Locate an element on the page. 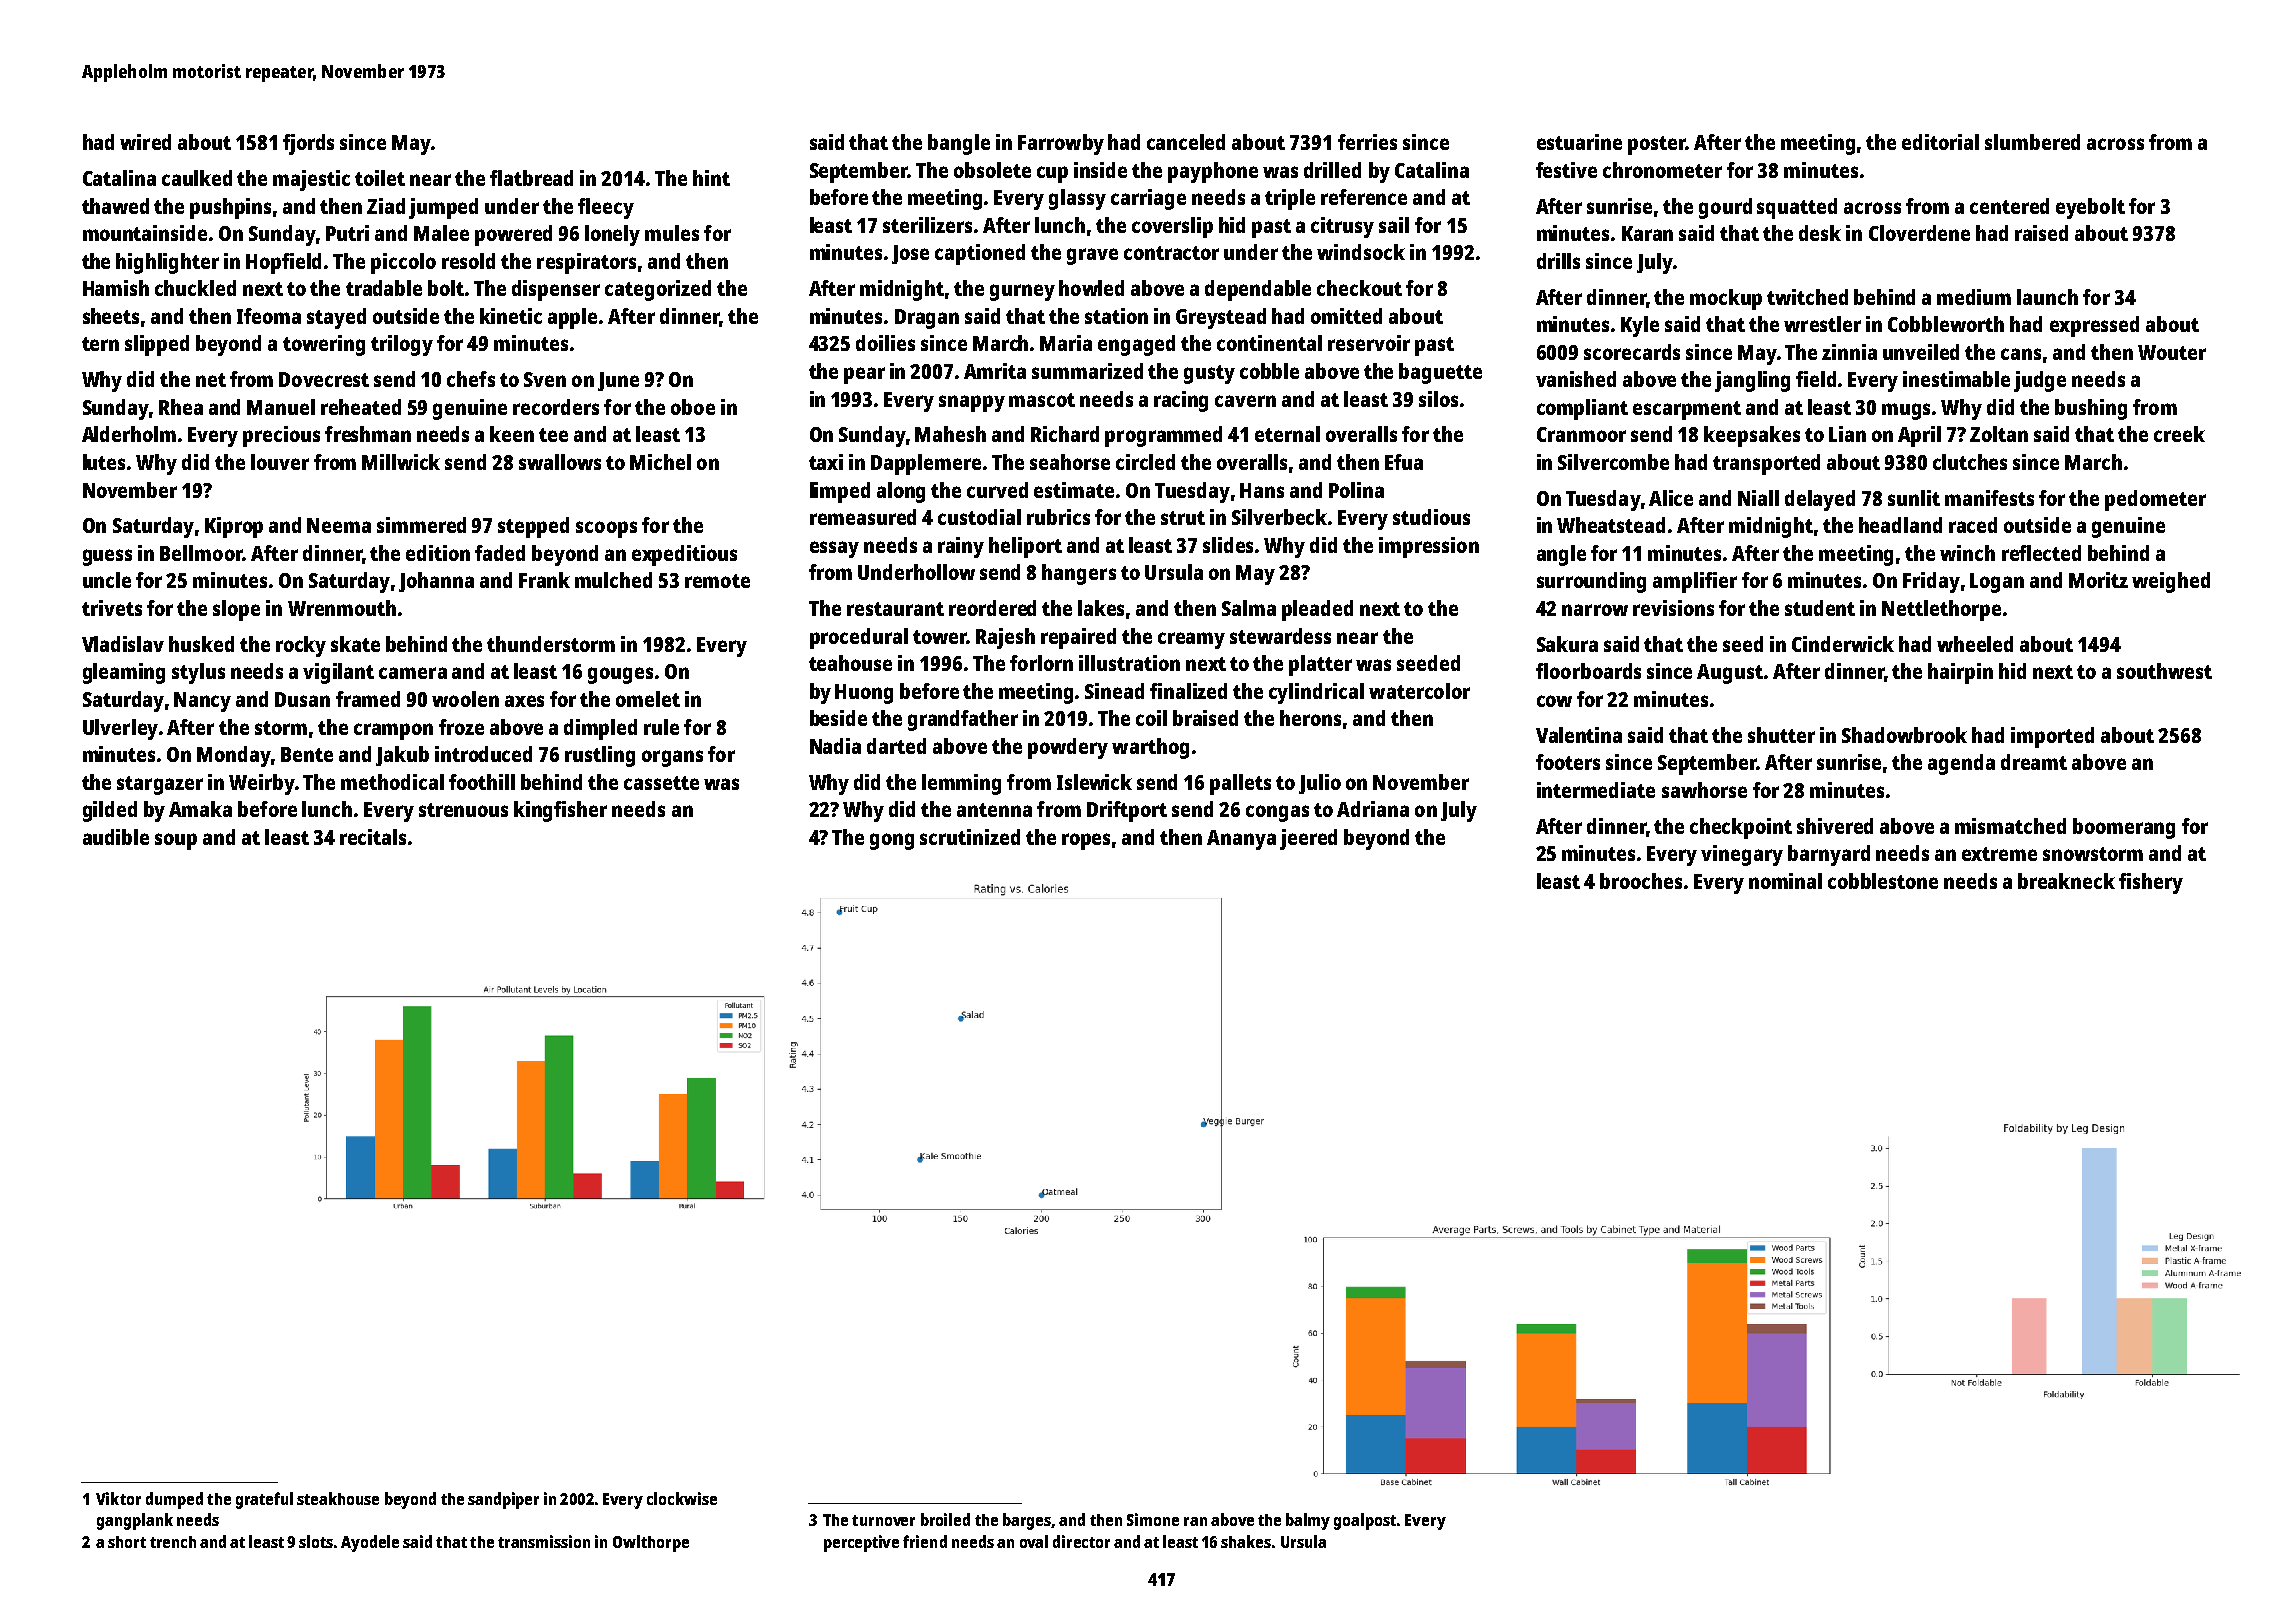 The image size is (2295, 1623). canceled is located at coordinates (1186, 142).
